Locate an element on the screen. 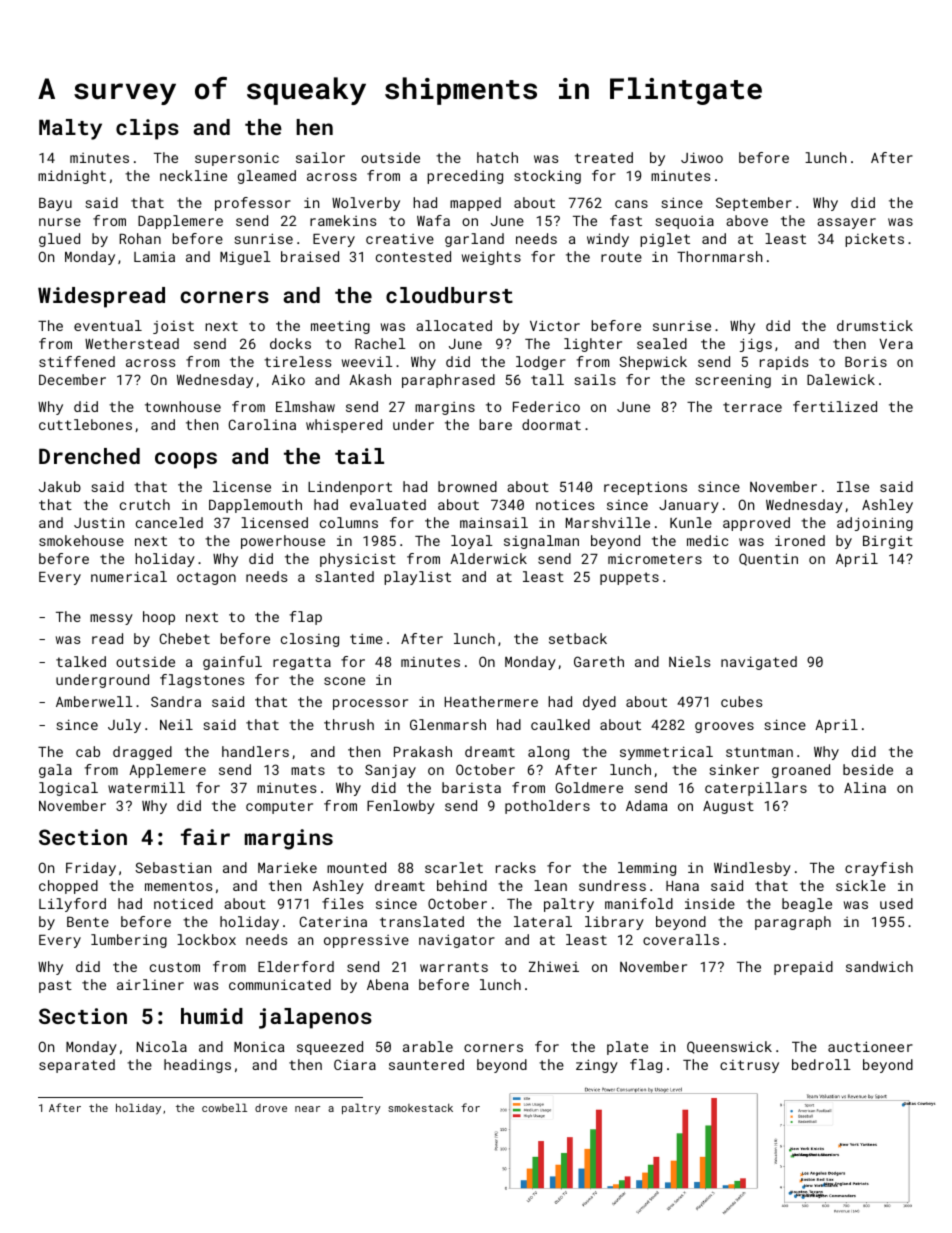 Image resolution: width=952 pixels, height=1233 pixels. coops is located at coordinates (186, 460).
